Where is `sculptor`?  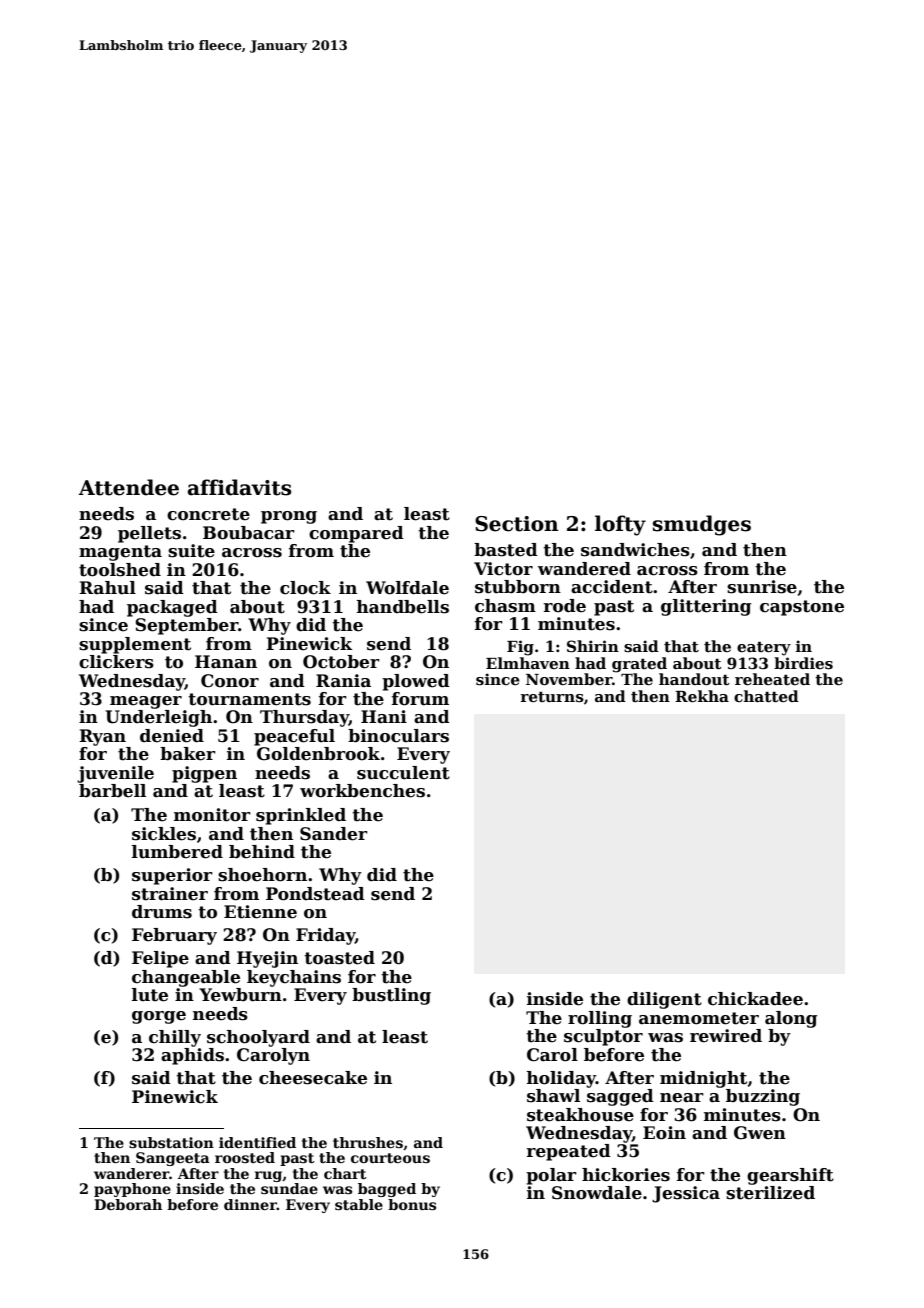
sculptor is located at coordinates (603, 1037).
